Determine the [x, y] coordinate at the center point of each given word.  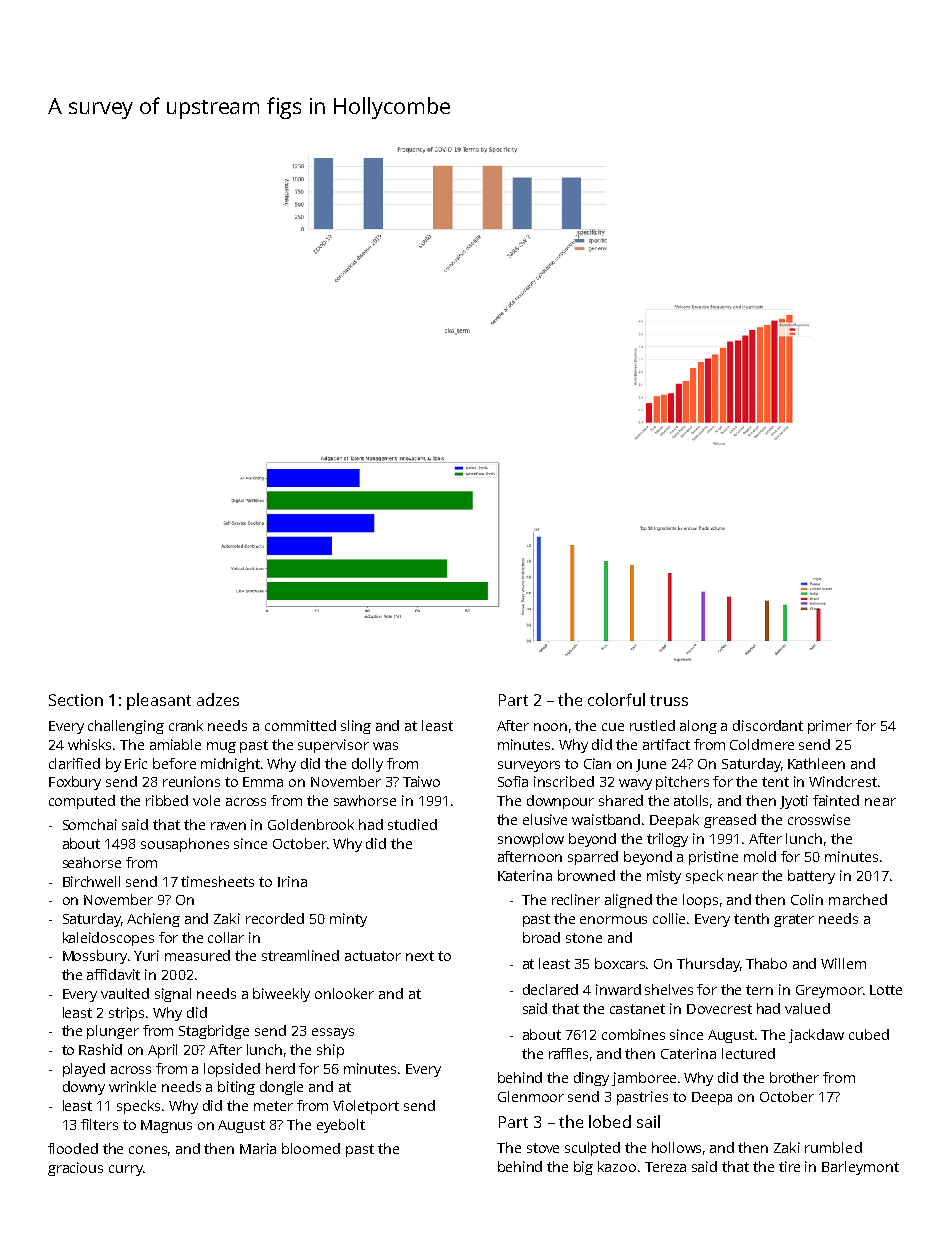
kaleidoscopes [108, 939]
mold [760, 856]
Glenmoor [531, 1096]
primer [830, 727]
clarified [74, 763]
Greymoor [829, 991]
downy [84, 1088]
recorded [275, 918]
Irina [292, 881]
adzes [218, 699]
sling [356, 727]
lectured [748, 1053]
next [420, 956]
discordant [768, 725]
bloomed [311, 1148]
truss [669, 700]
